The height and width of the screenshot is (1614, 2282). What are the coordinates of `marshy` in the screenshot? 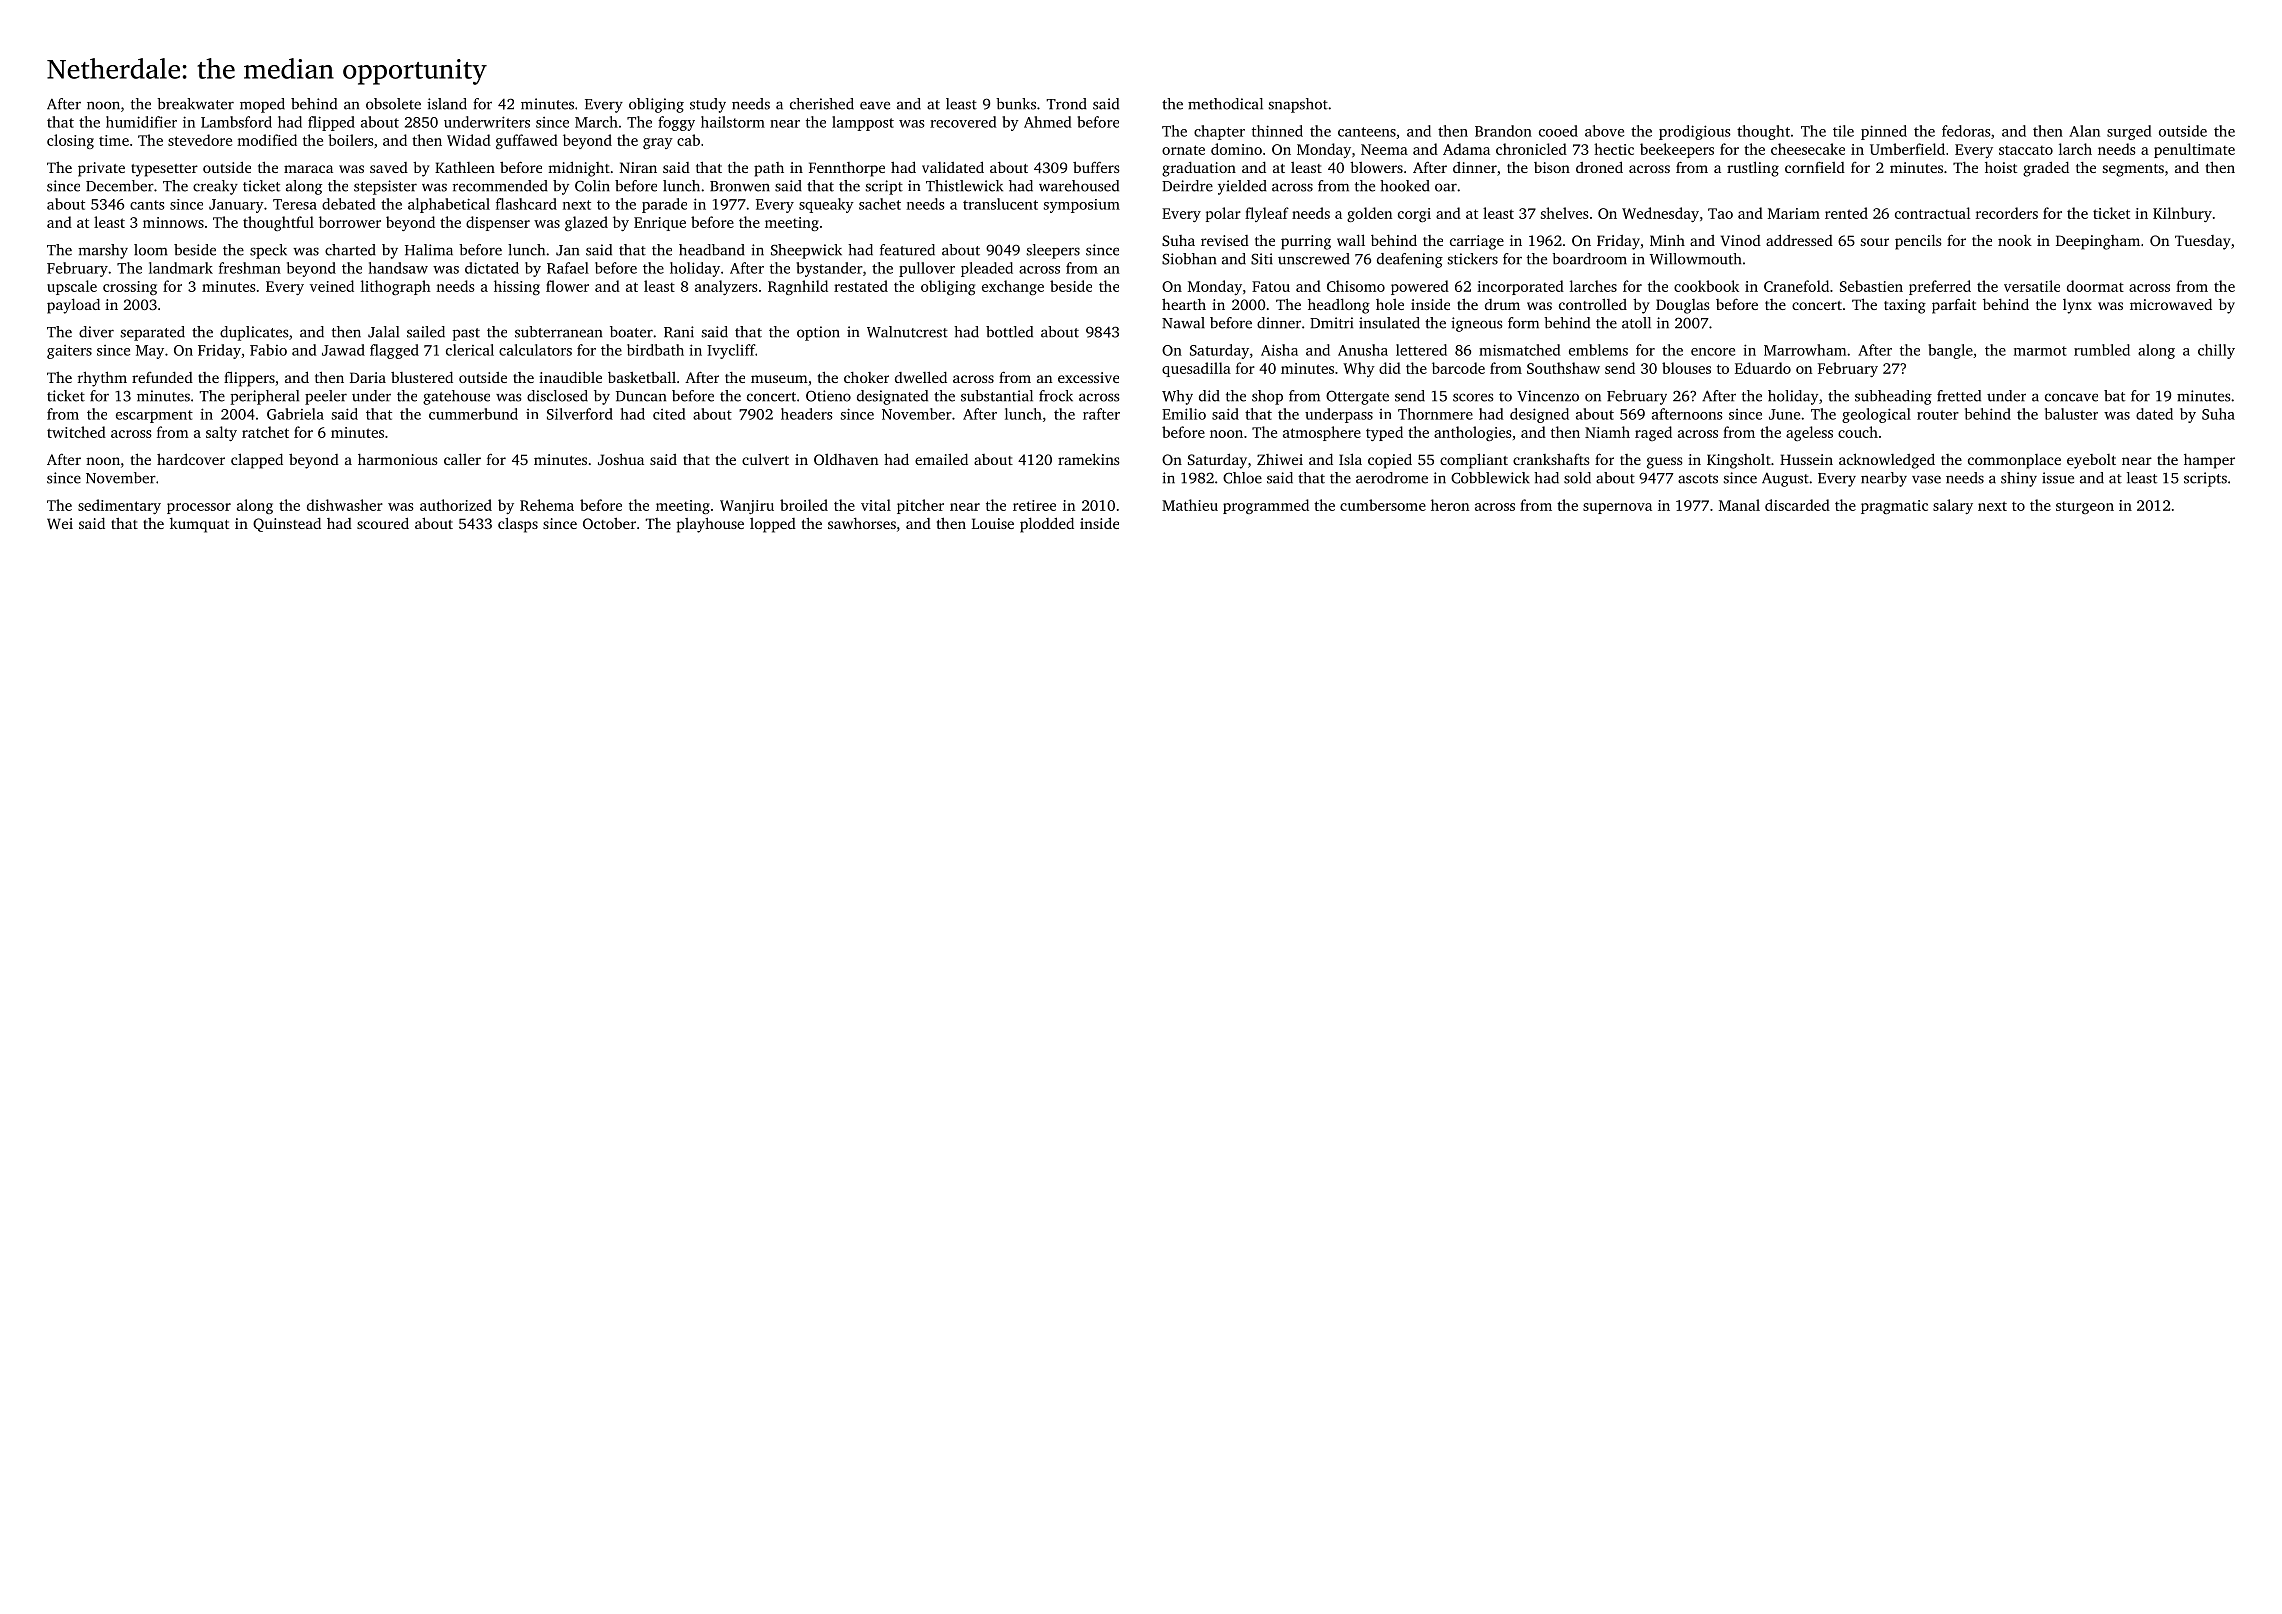 It's located at (103, 251).
